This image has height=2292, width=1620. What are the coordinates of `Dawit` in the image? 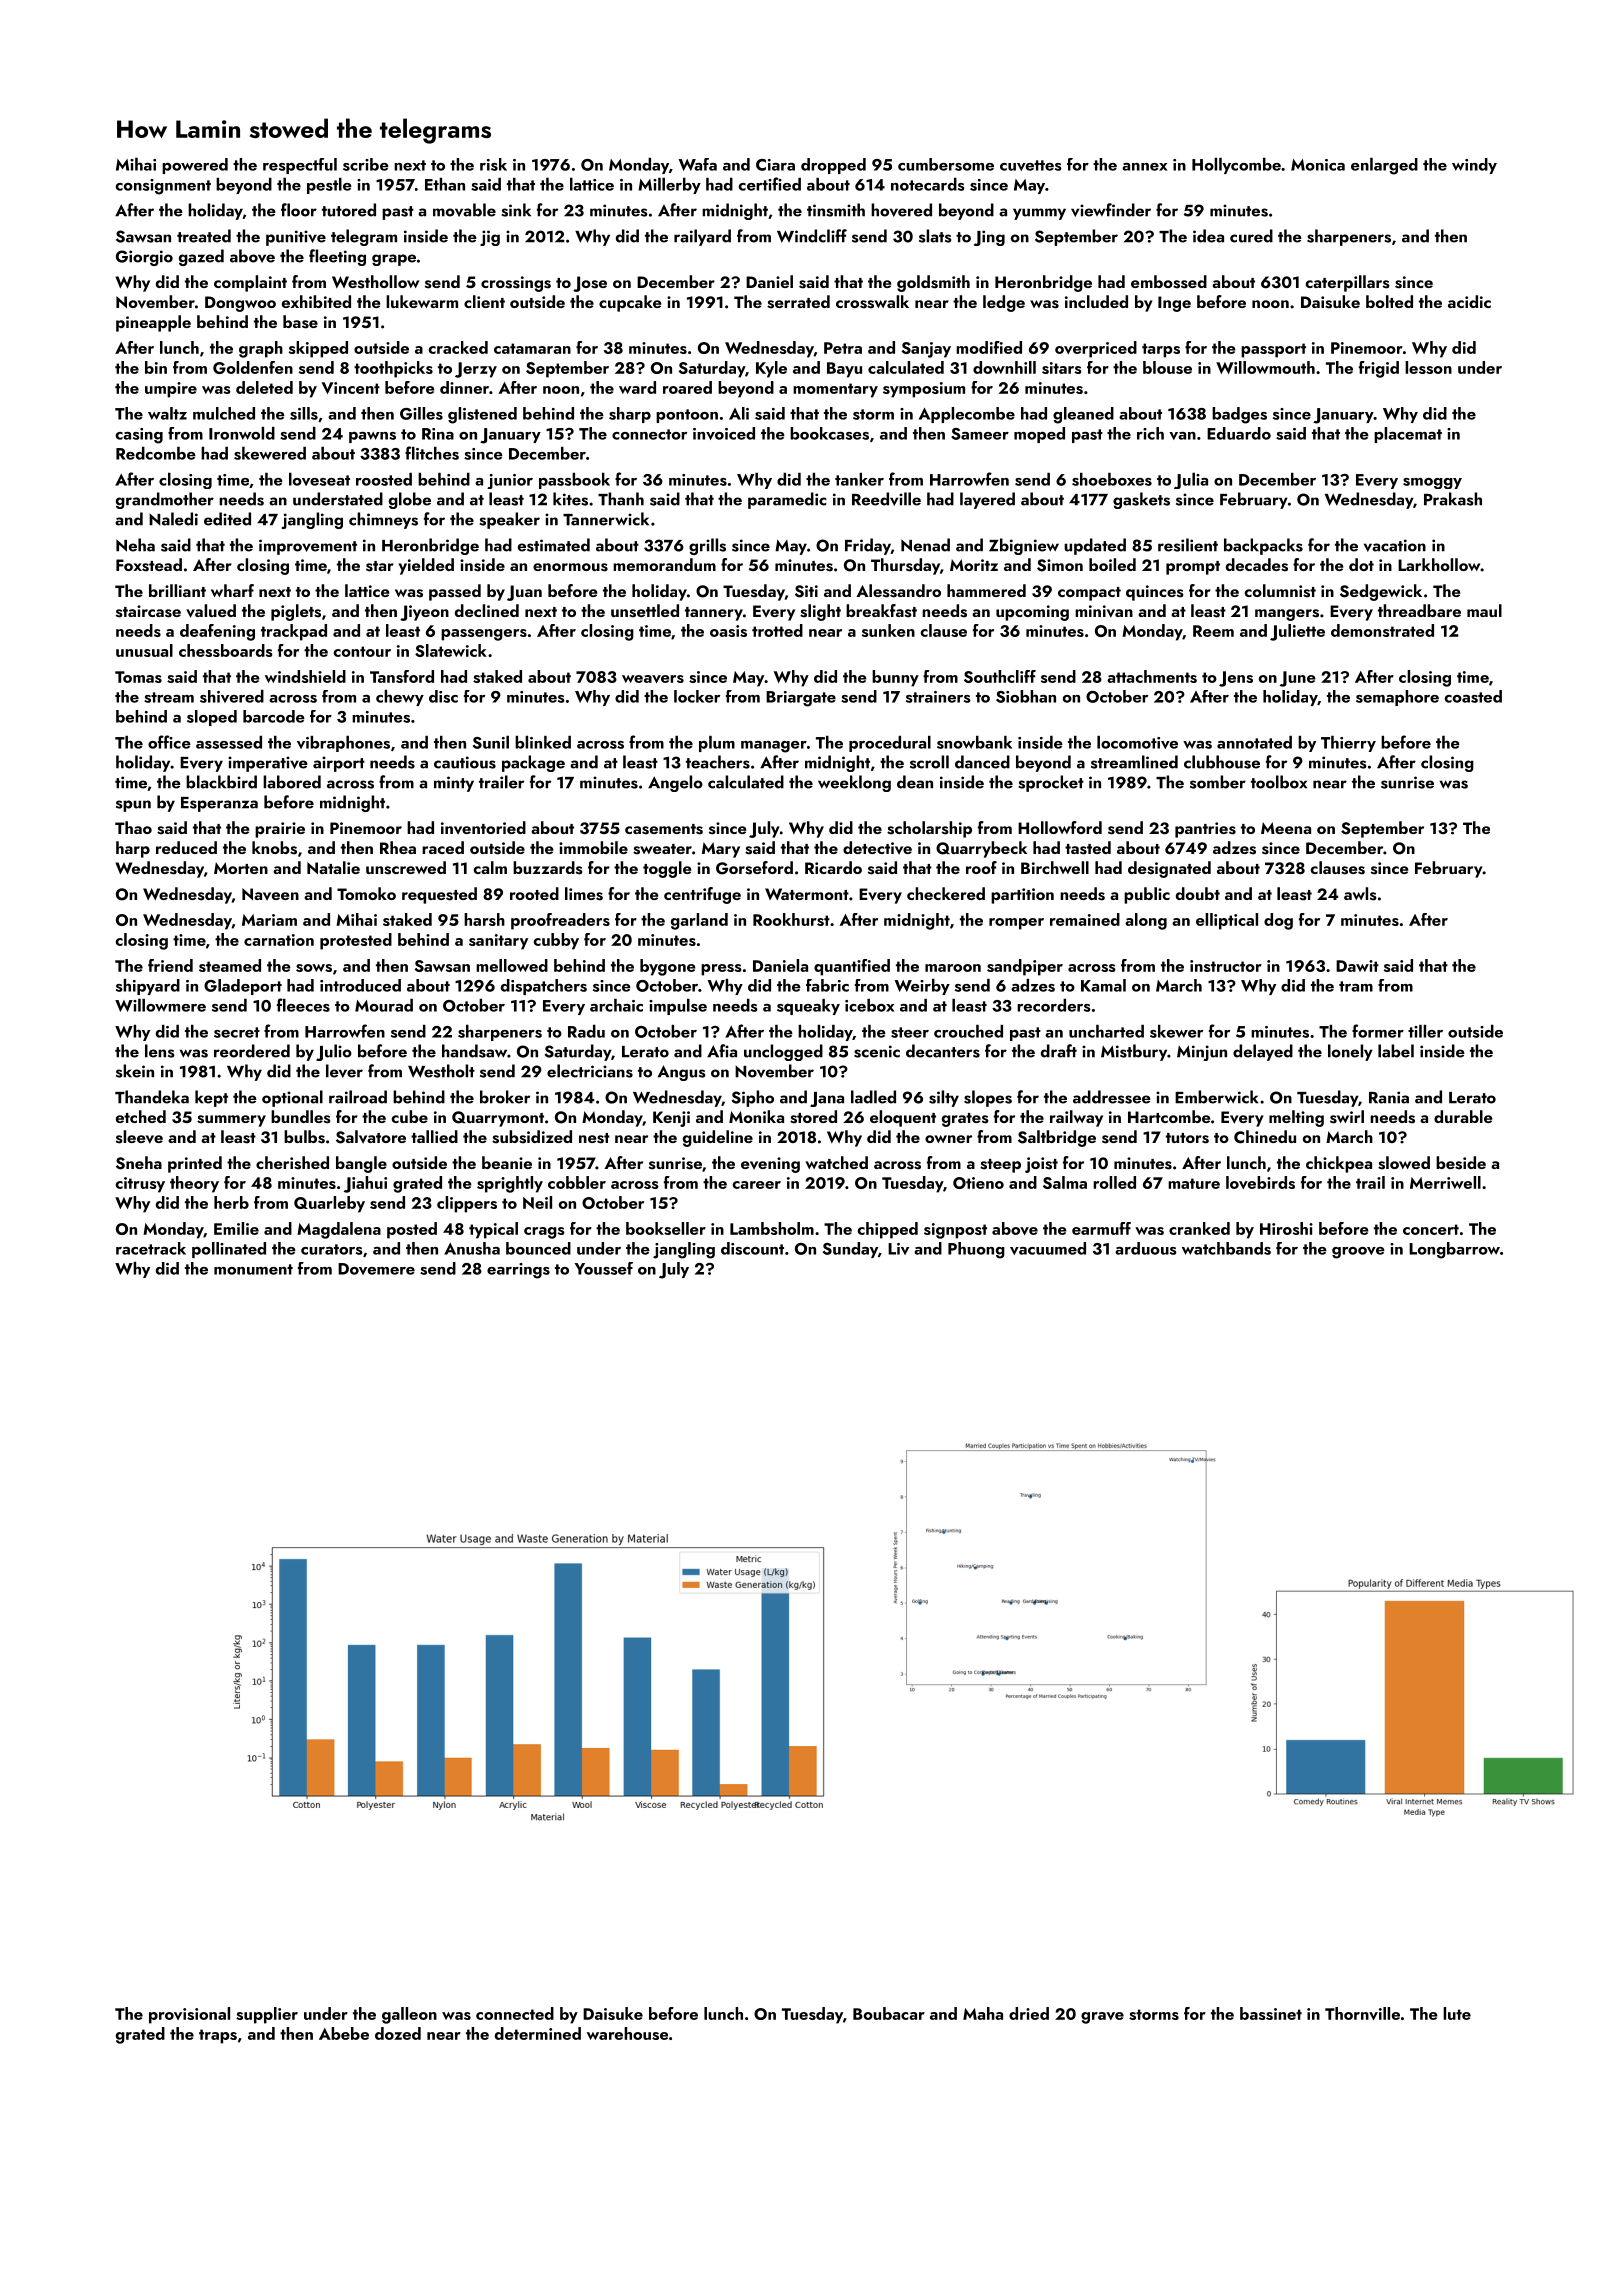 It's located at (1357, 966).
